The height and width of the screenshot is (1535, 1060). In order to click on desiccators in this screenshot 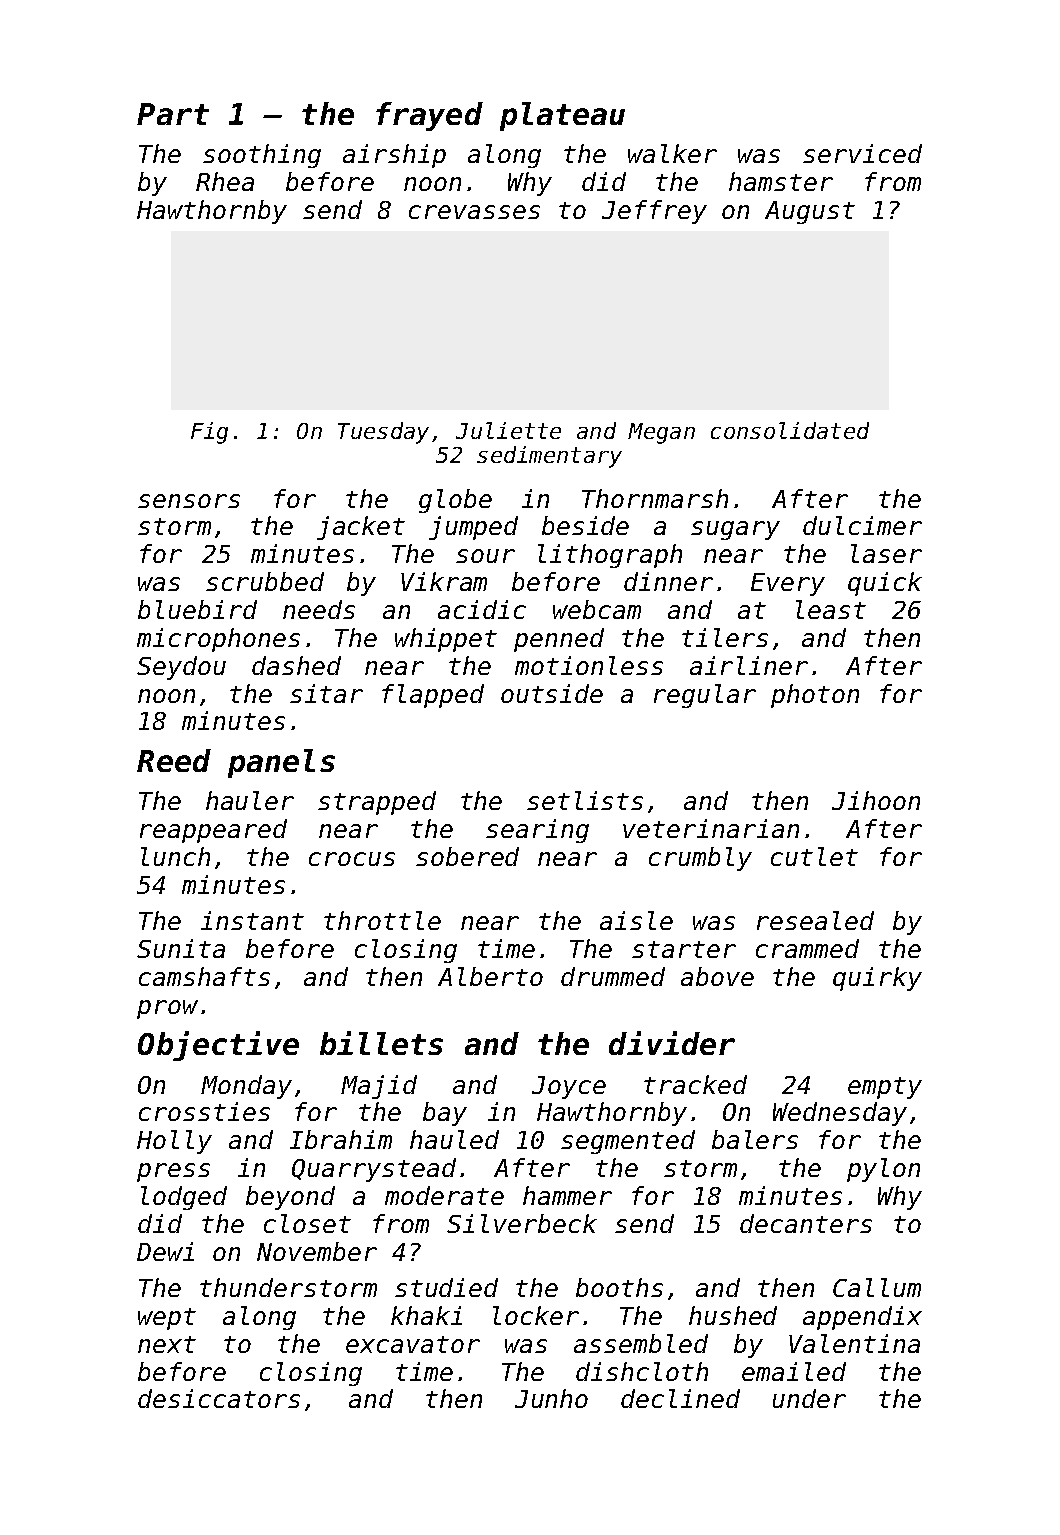, I will do `click(219, 1398)`.
